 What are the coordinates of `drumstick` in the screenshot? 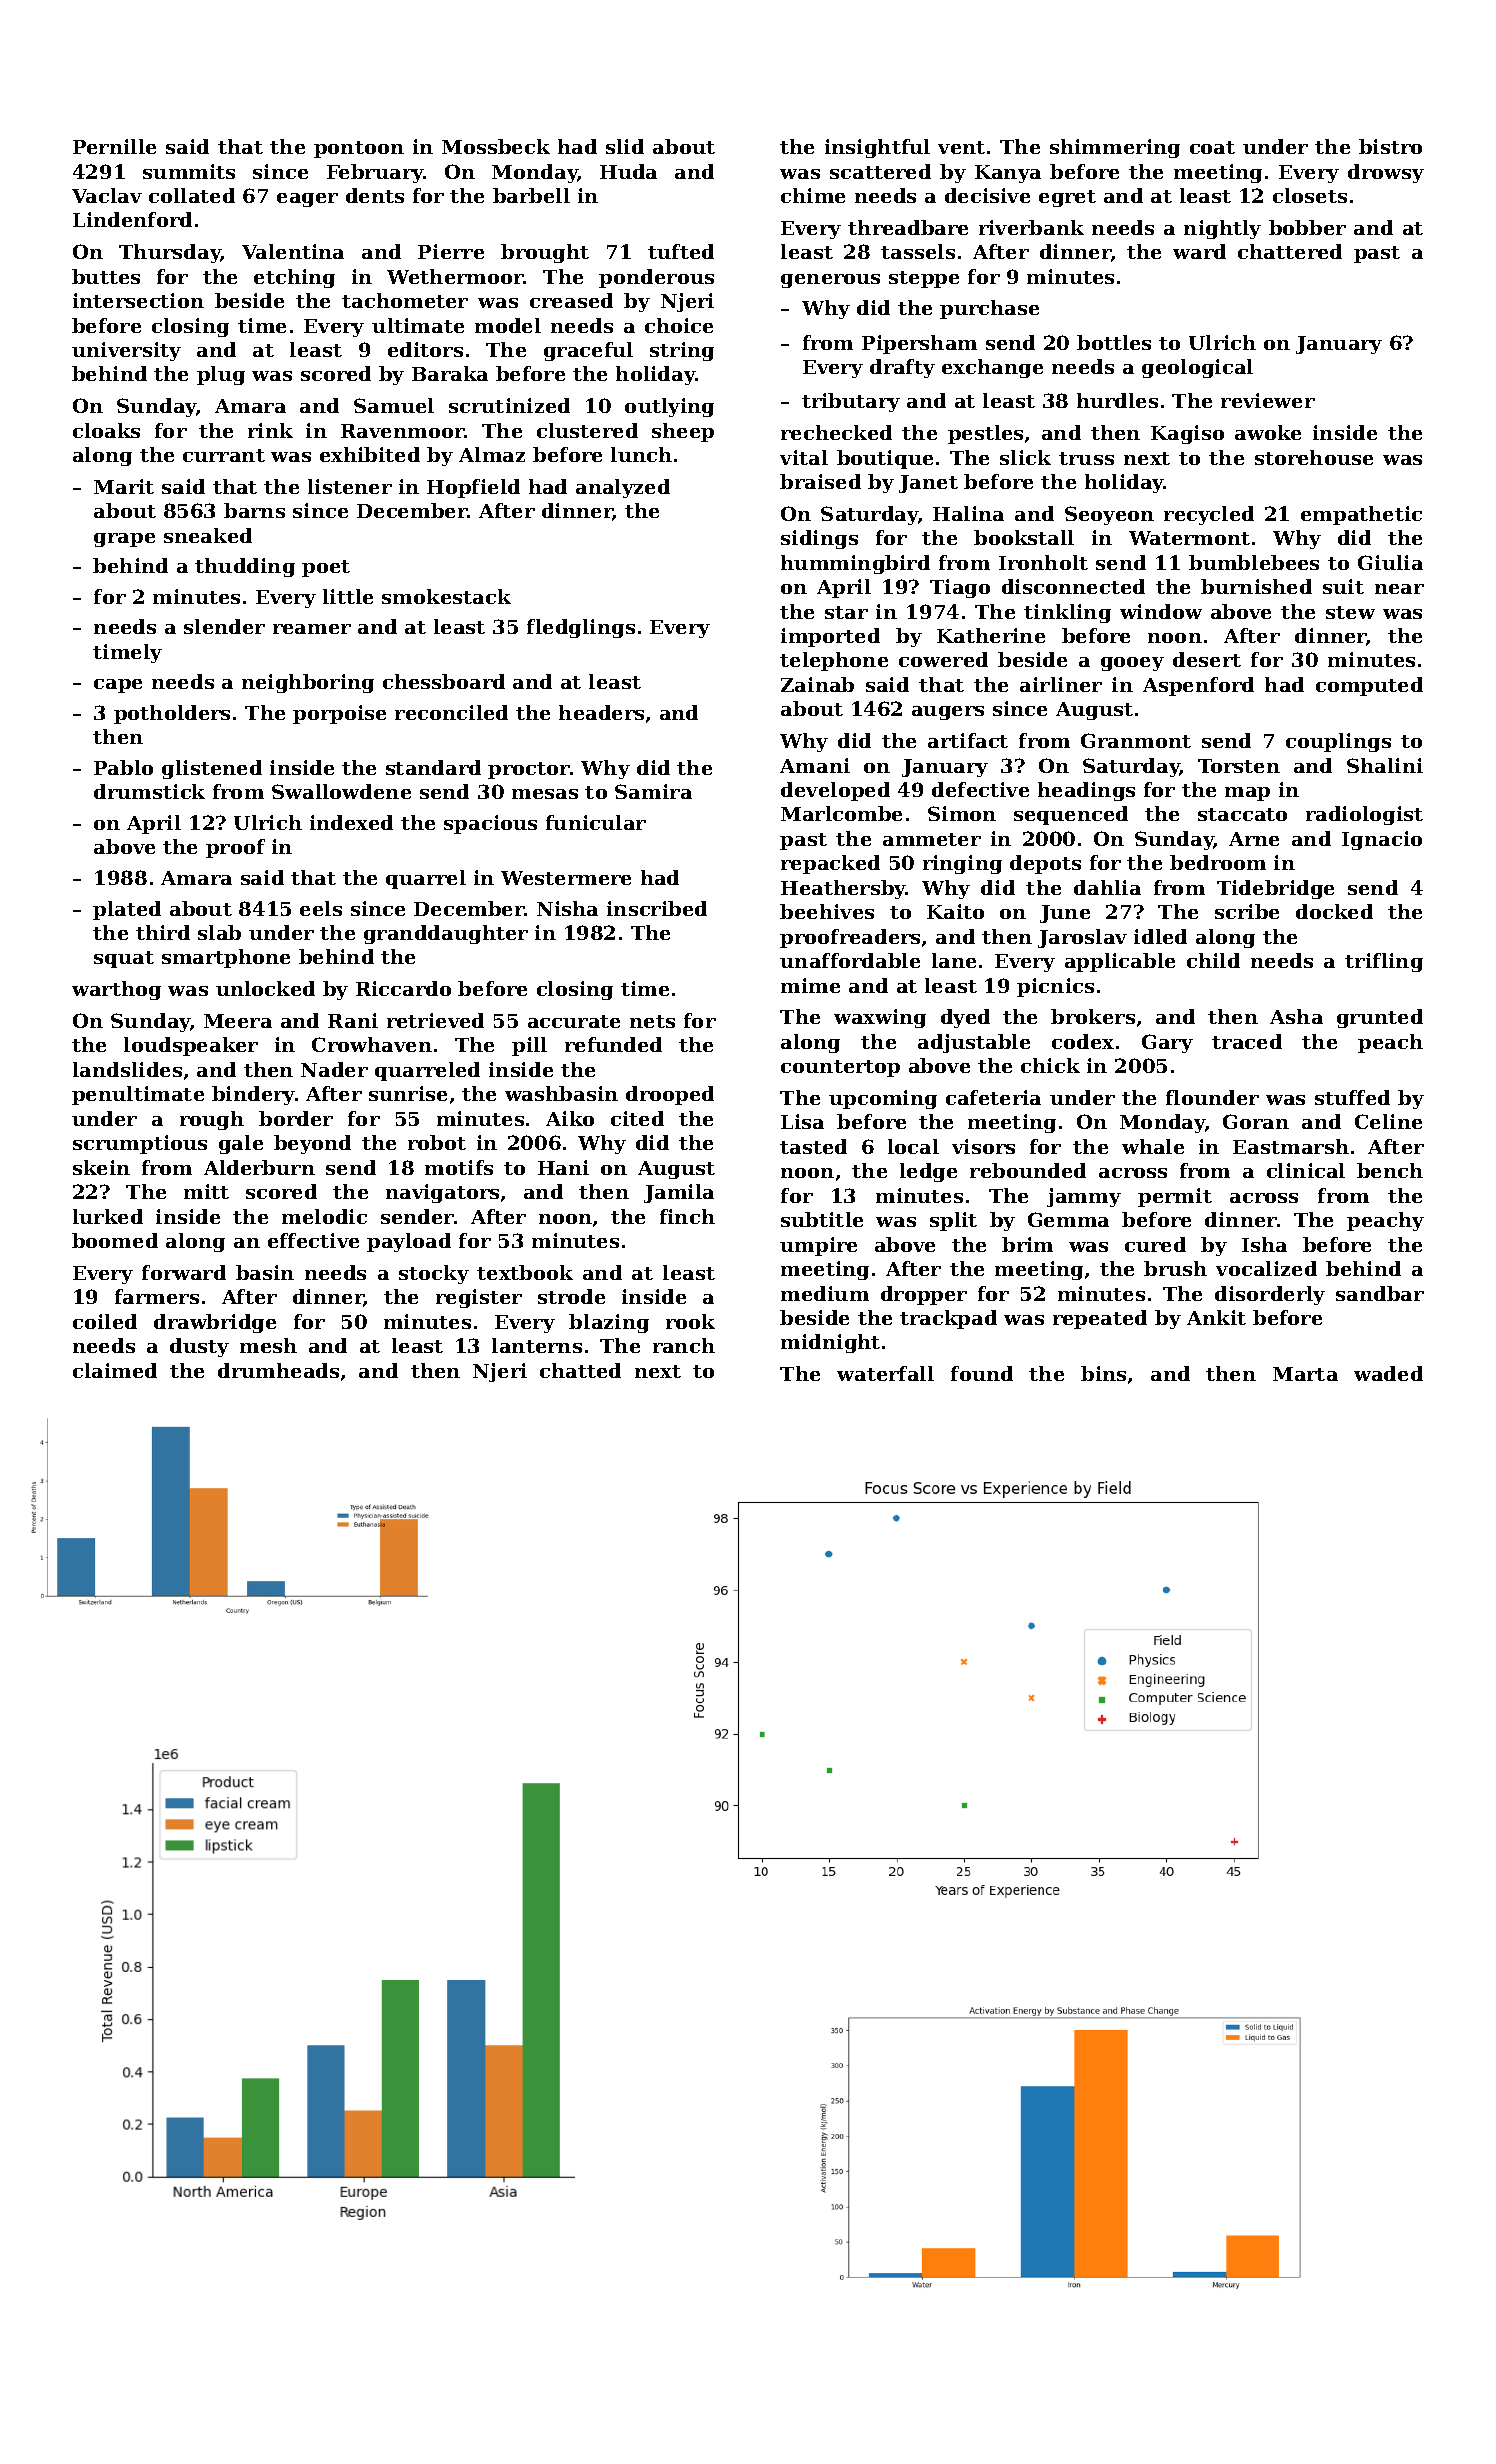 It's located at (149, 791).
